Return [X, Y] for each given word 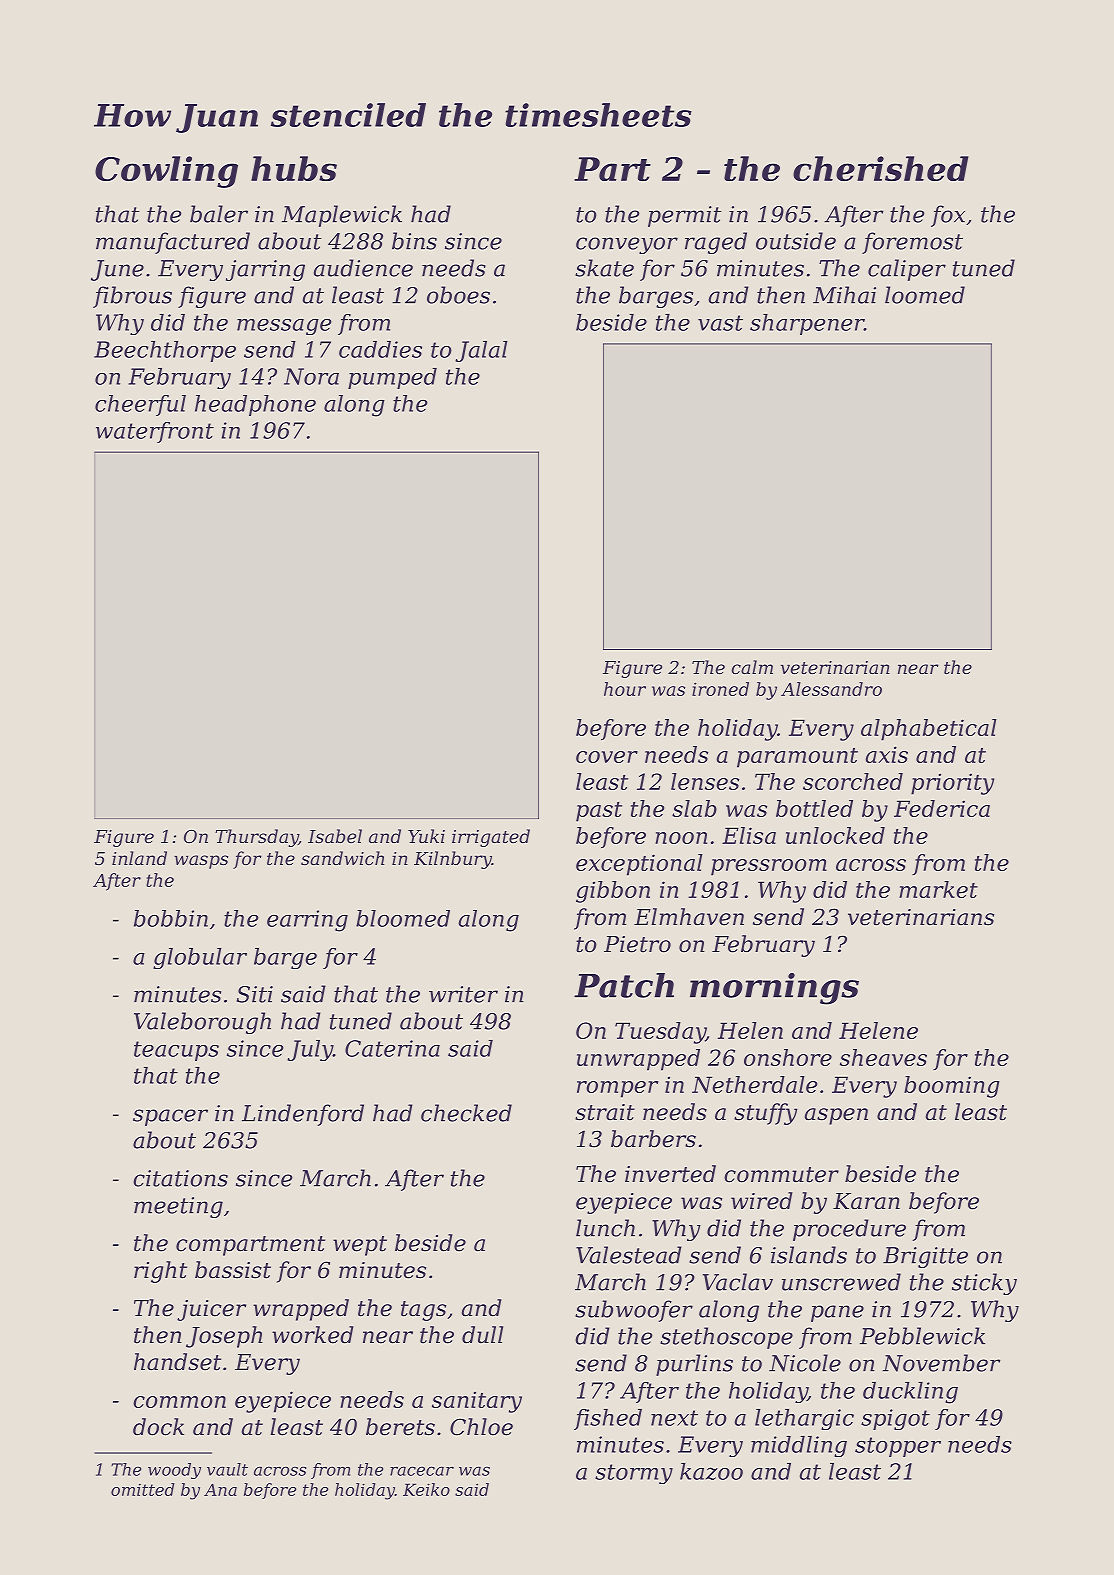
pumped [392, 378]
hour [625, 689]
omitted [142, 1489]
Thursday [256, 838]
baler [219, 214]
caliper [907, 270]
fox [948, 216]
